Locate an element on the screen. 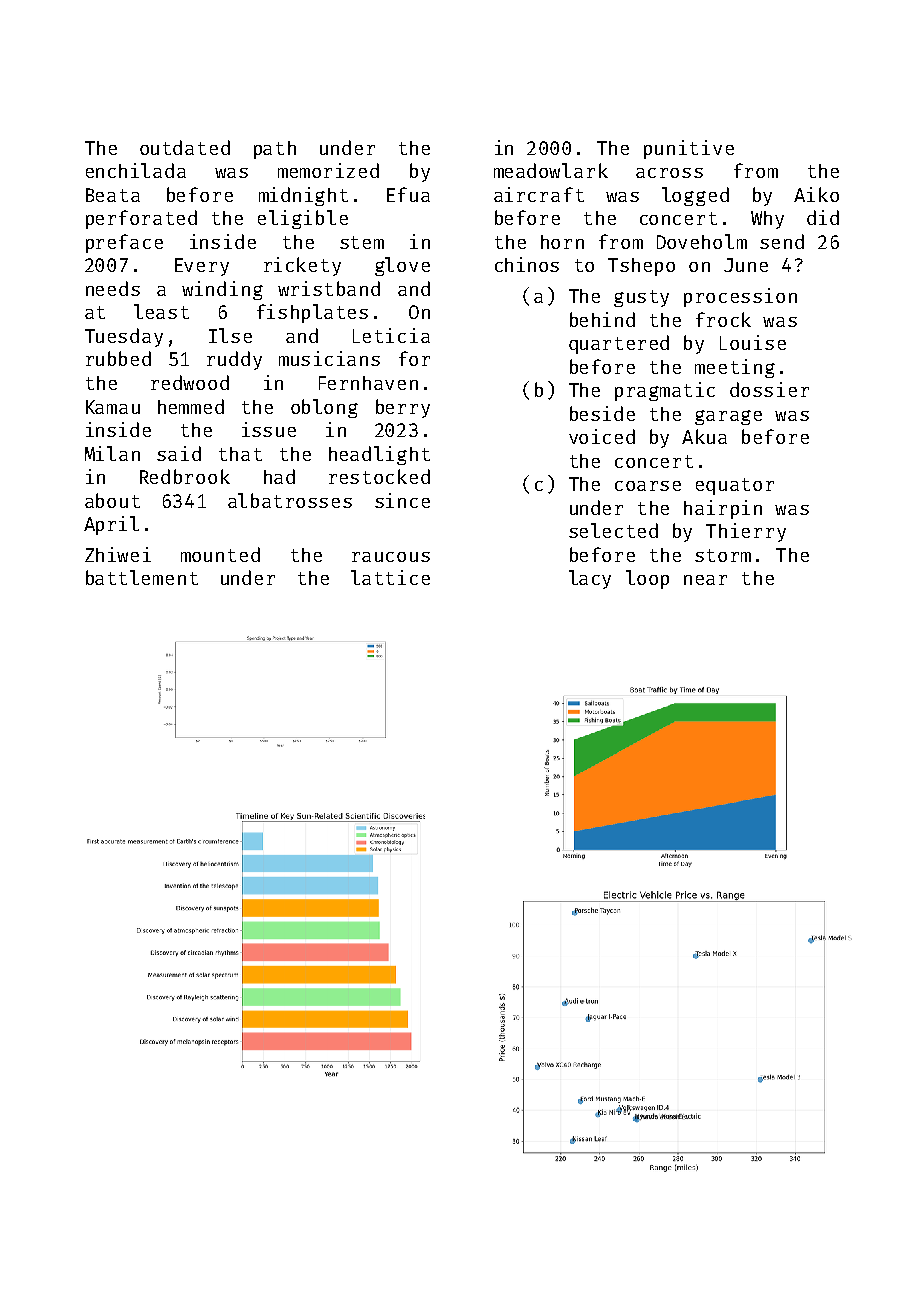 The height and width of the screenshot is (1311, 924). Fernhaven is located at coordinates (368, 383).
